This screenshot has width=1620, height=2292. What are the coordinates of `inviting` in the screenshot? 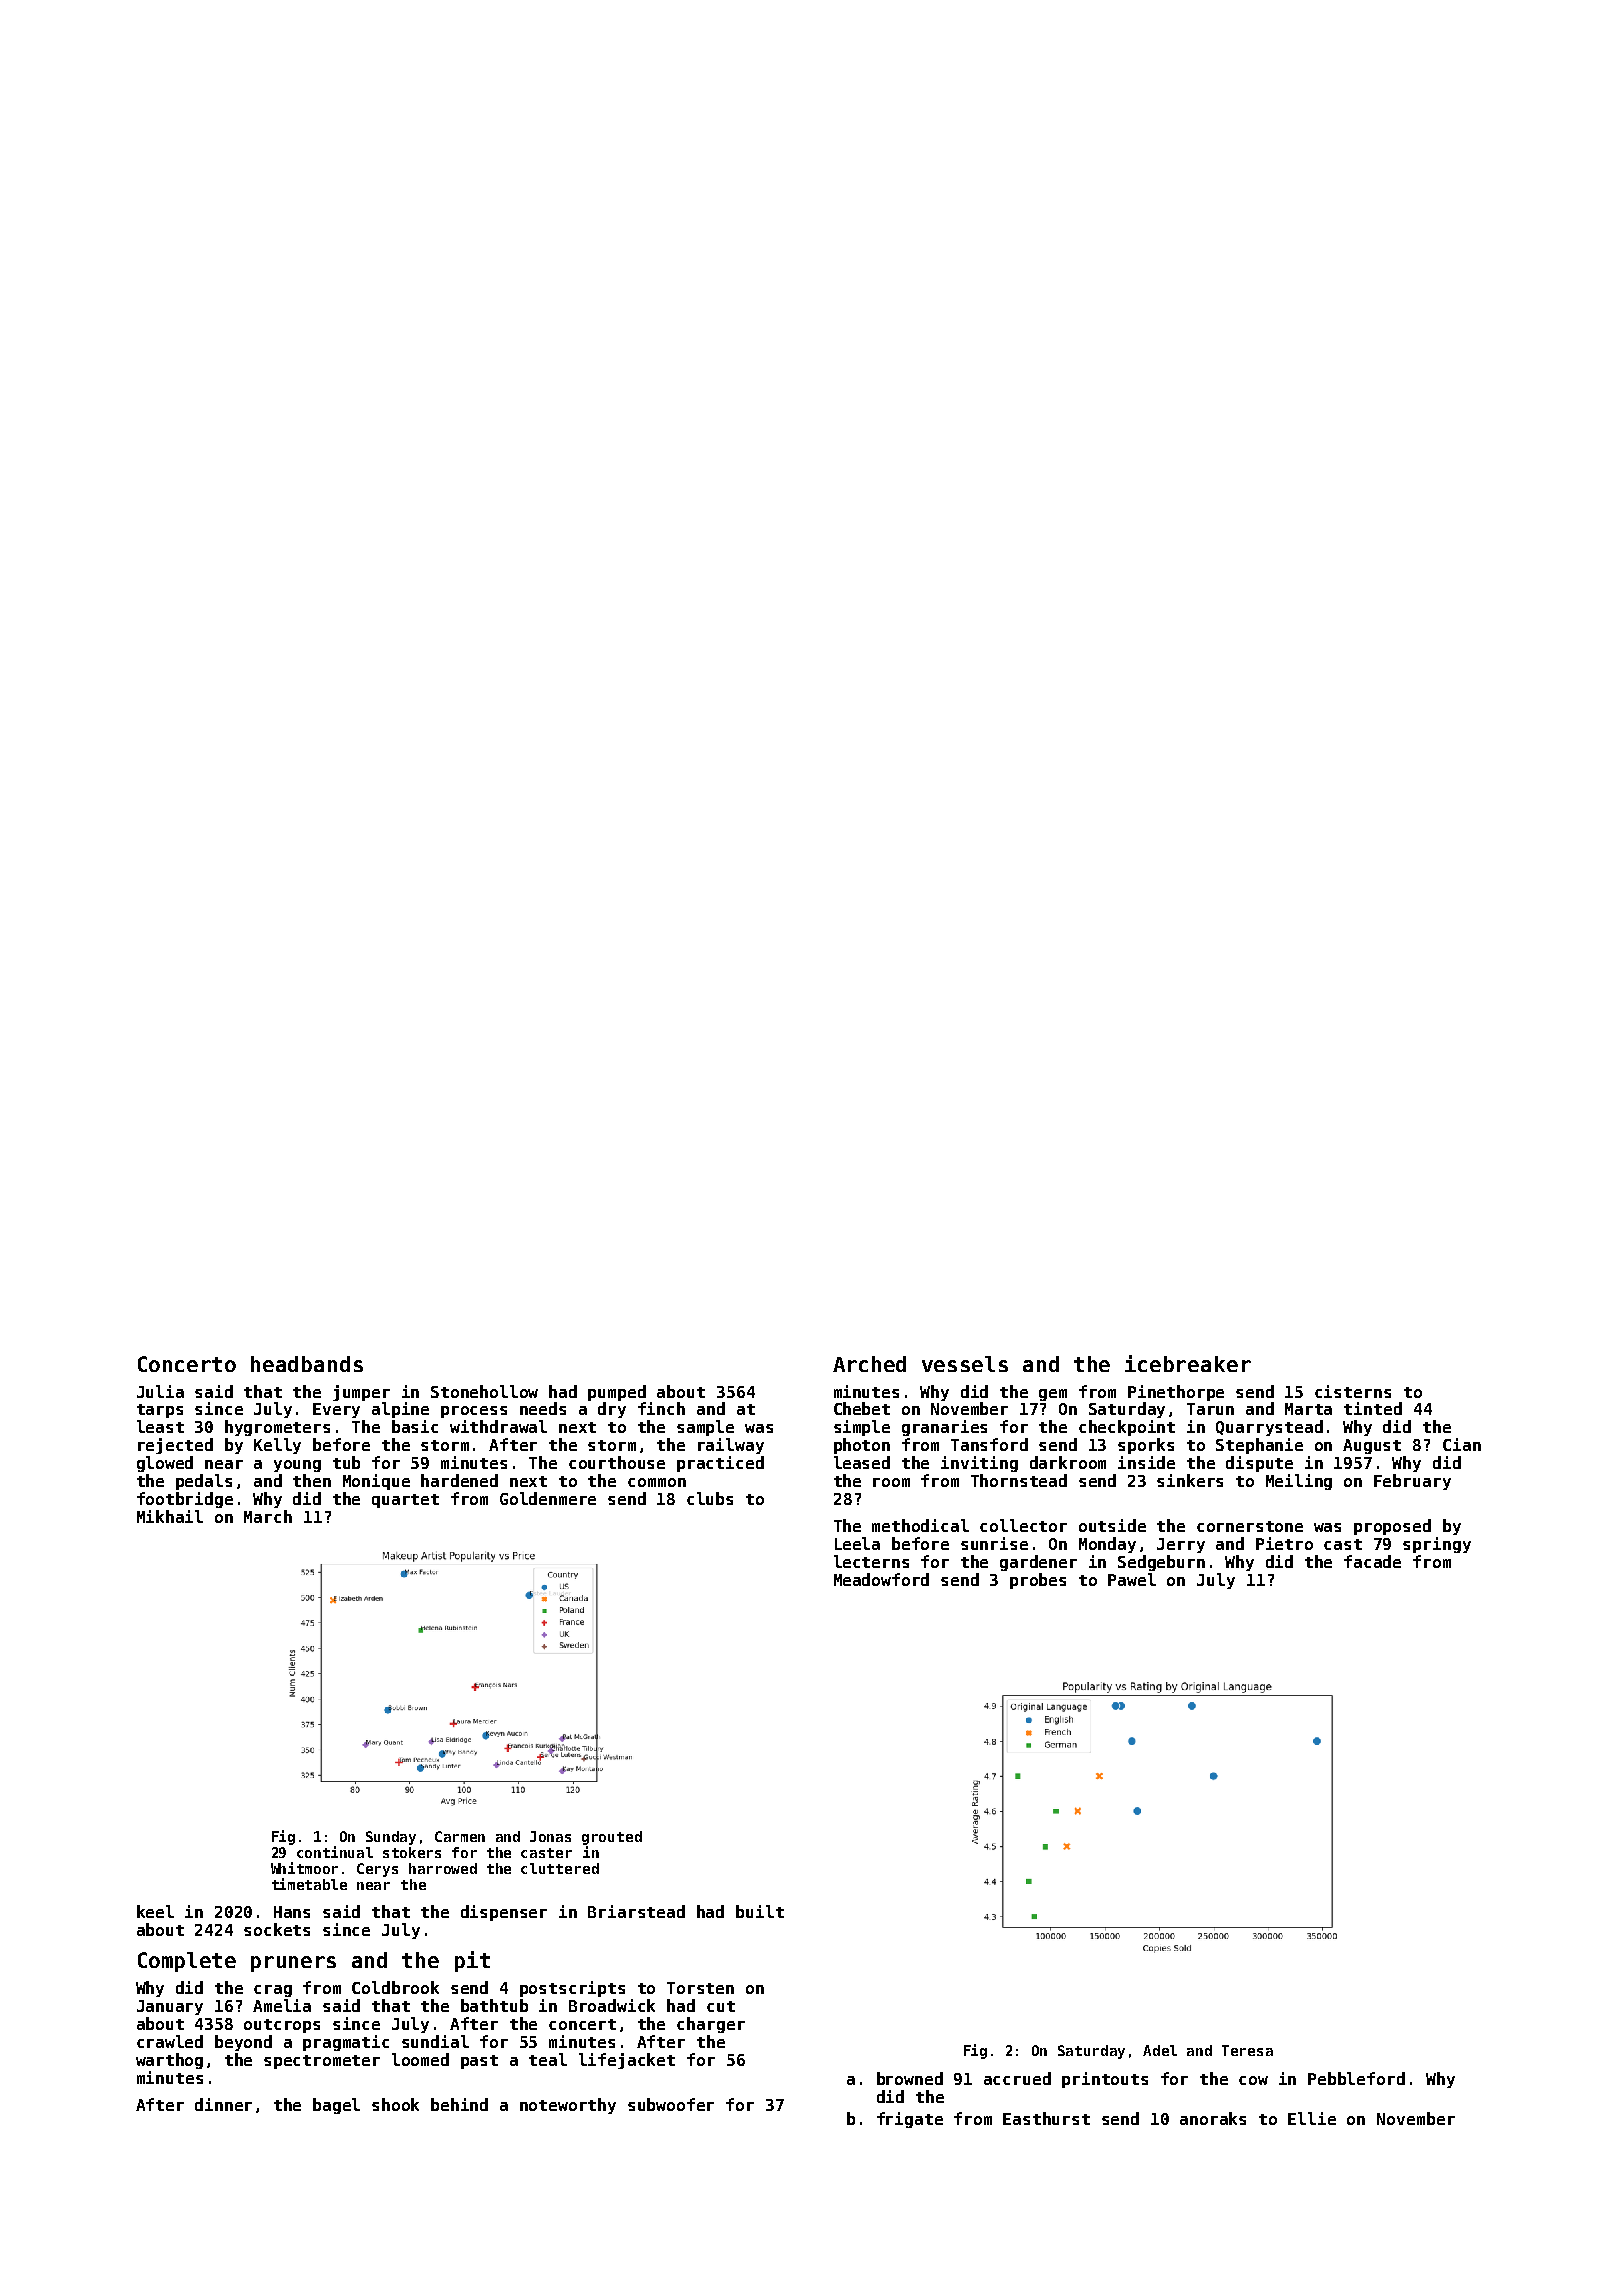 It's located at (979, 1464).
